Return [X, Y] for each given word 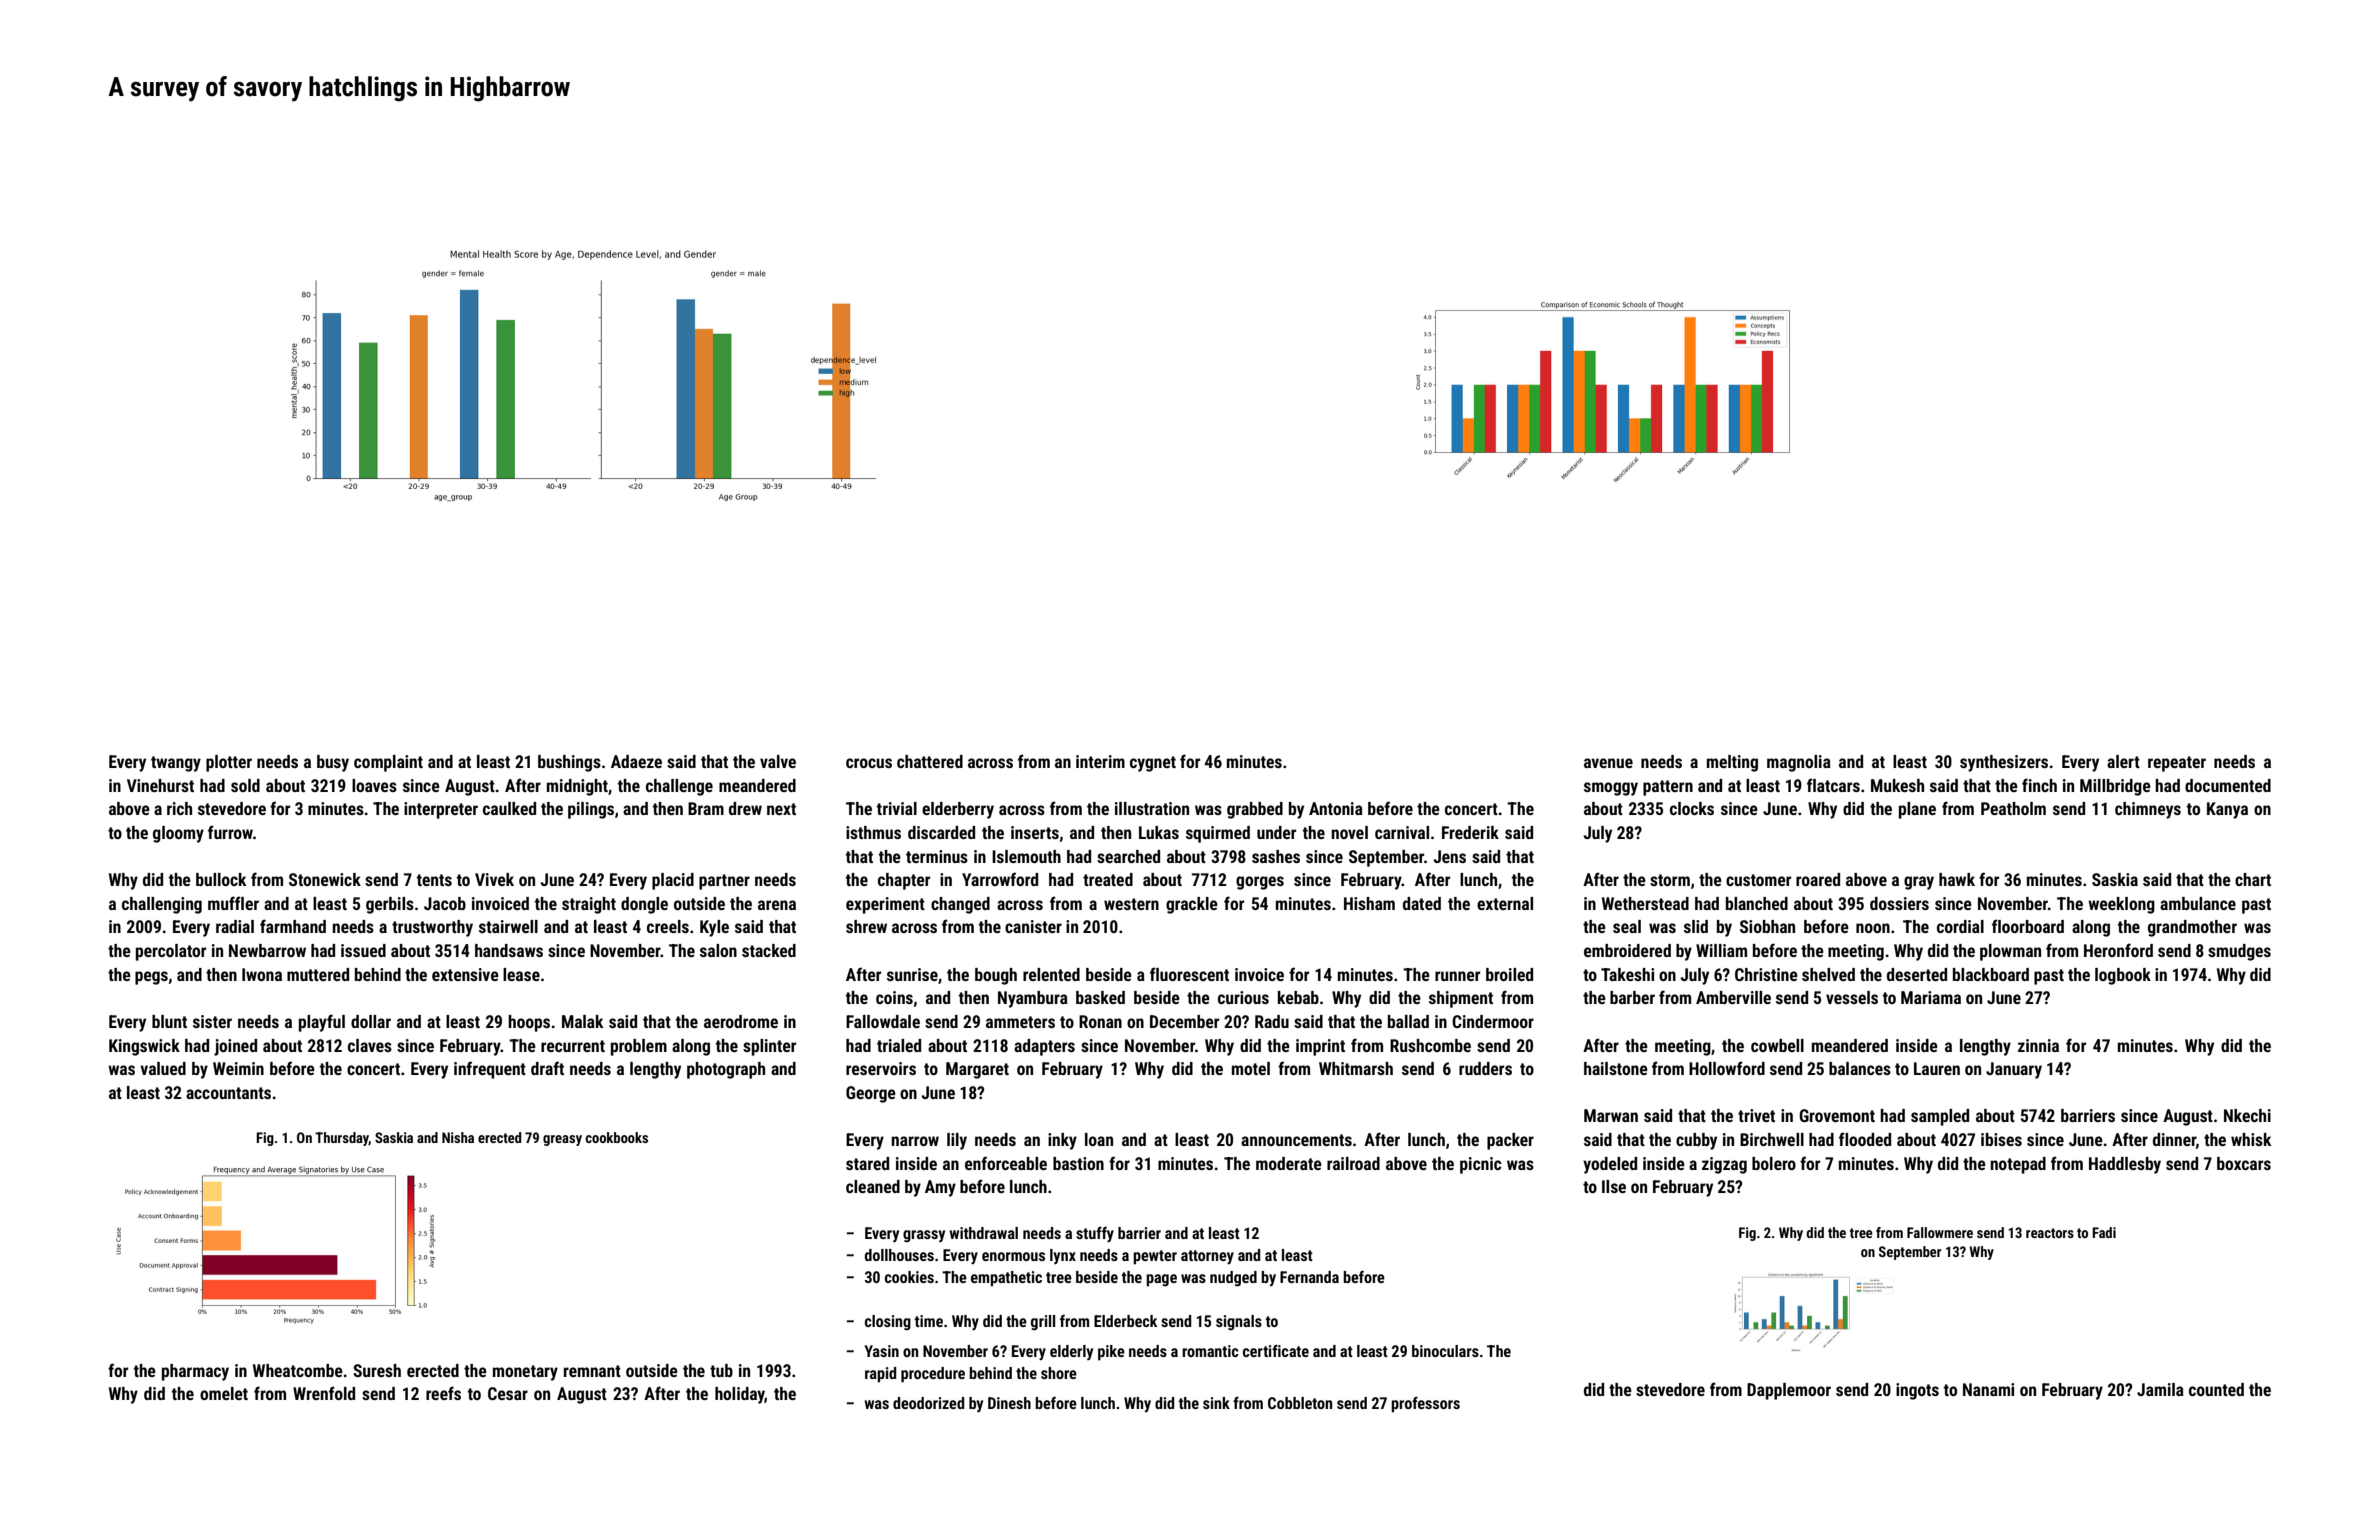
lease [521, 974]
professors [1425, 1404]
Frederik [1470, 832]
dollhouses [899, 1255]
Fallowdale [883, 1021]
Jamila [2160, 1389]
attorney [1207, 1257]
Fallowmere [1940, 1232]
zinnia [2038, 1045]
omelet [224, 1393]
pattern [1668, 788]
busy [333, 763]
